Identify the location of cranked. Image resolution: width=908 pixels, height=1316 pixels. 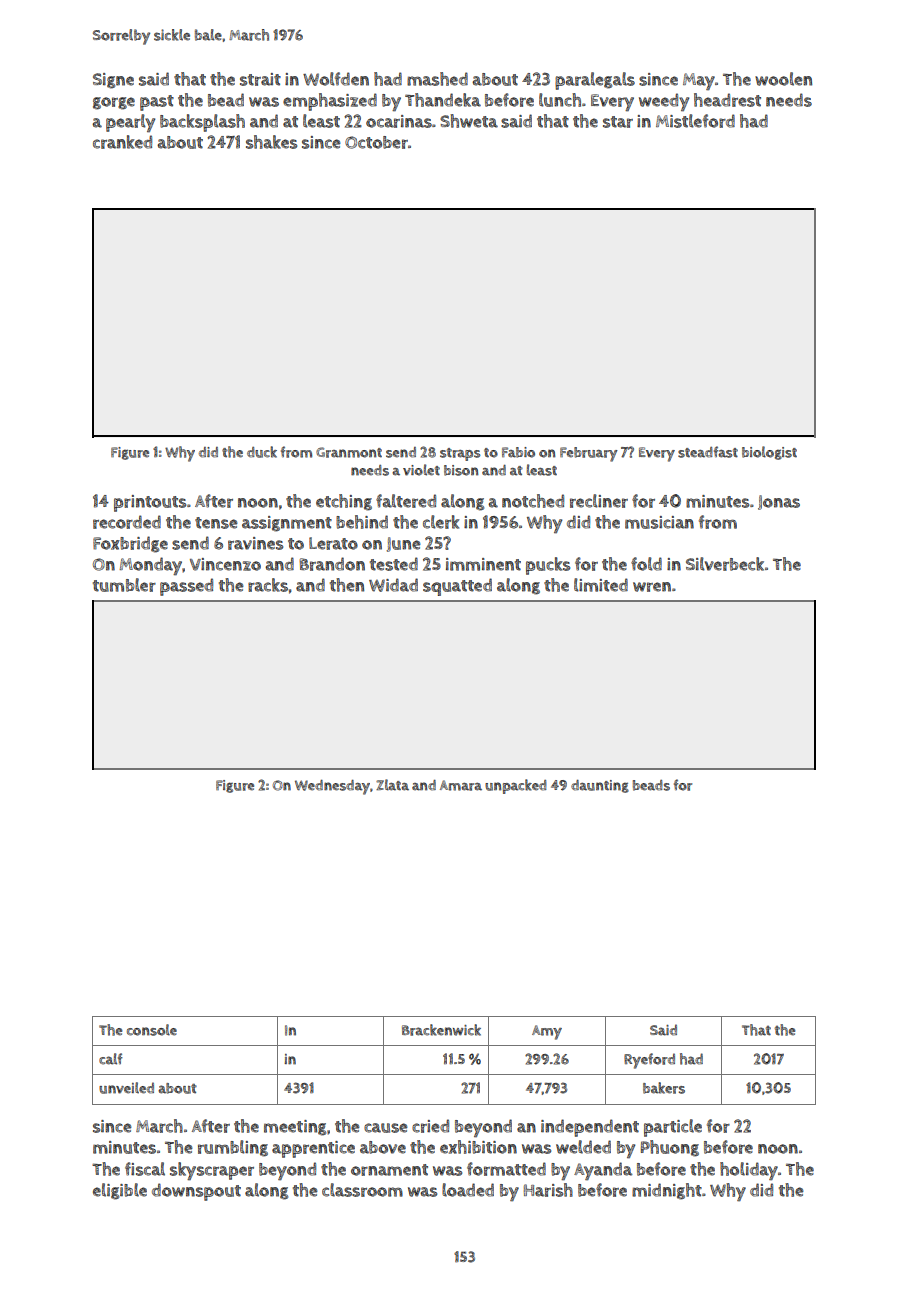
(122, 142).
